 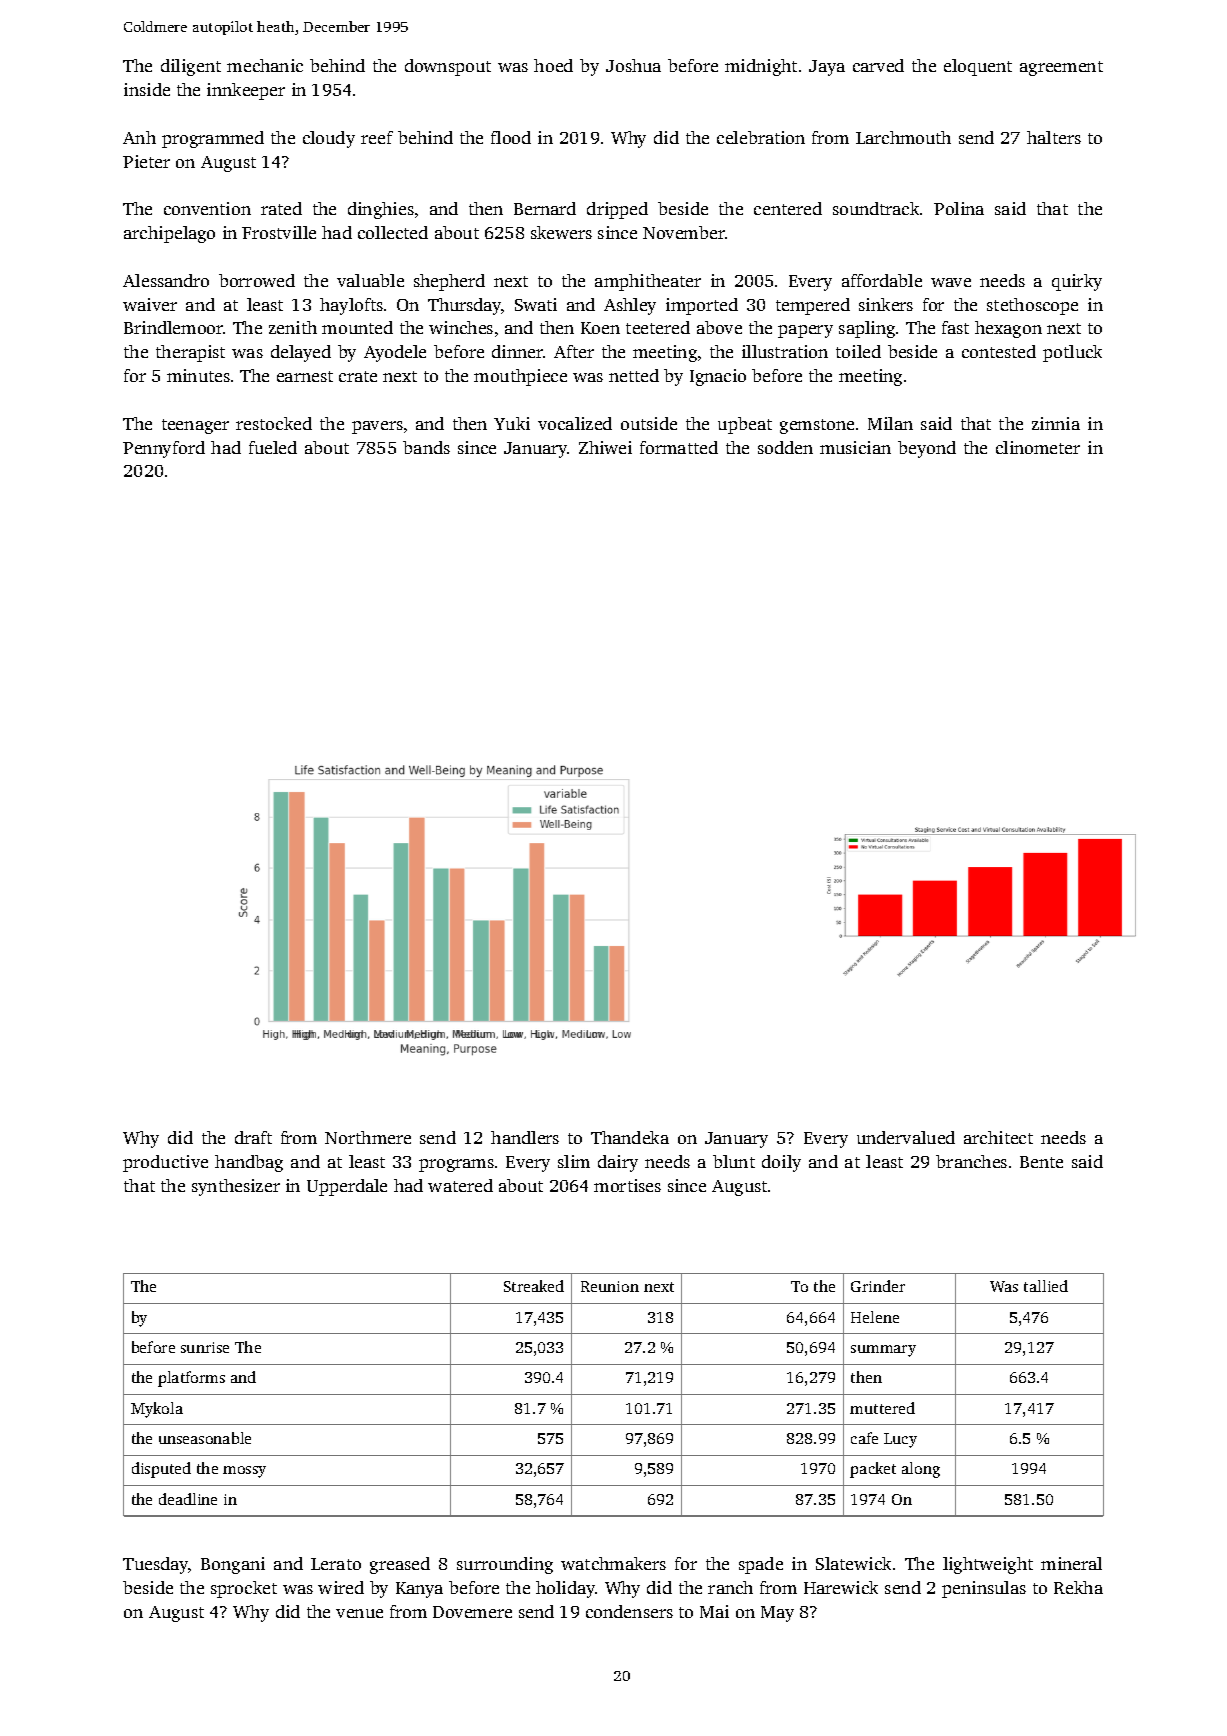 What do you see at coordinates (630, 1137) in the document?
I see `Thandeka` at bounding box center [630, 1137].
